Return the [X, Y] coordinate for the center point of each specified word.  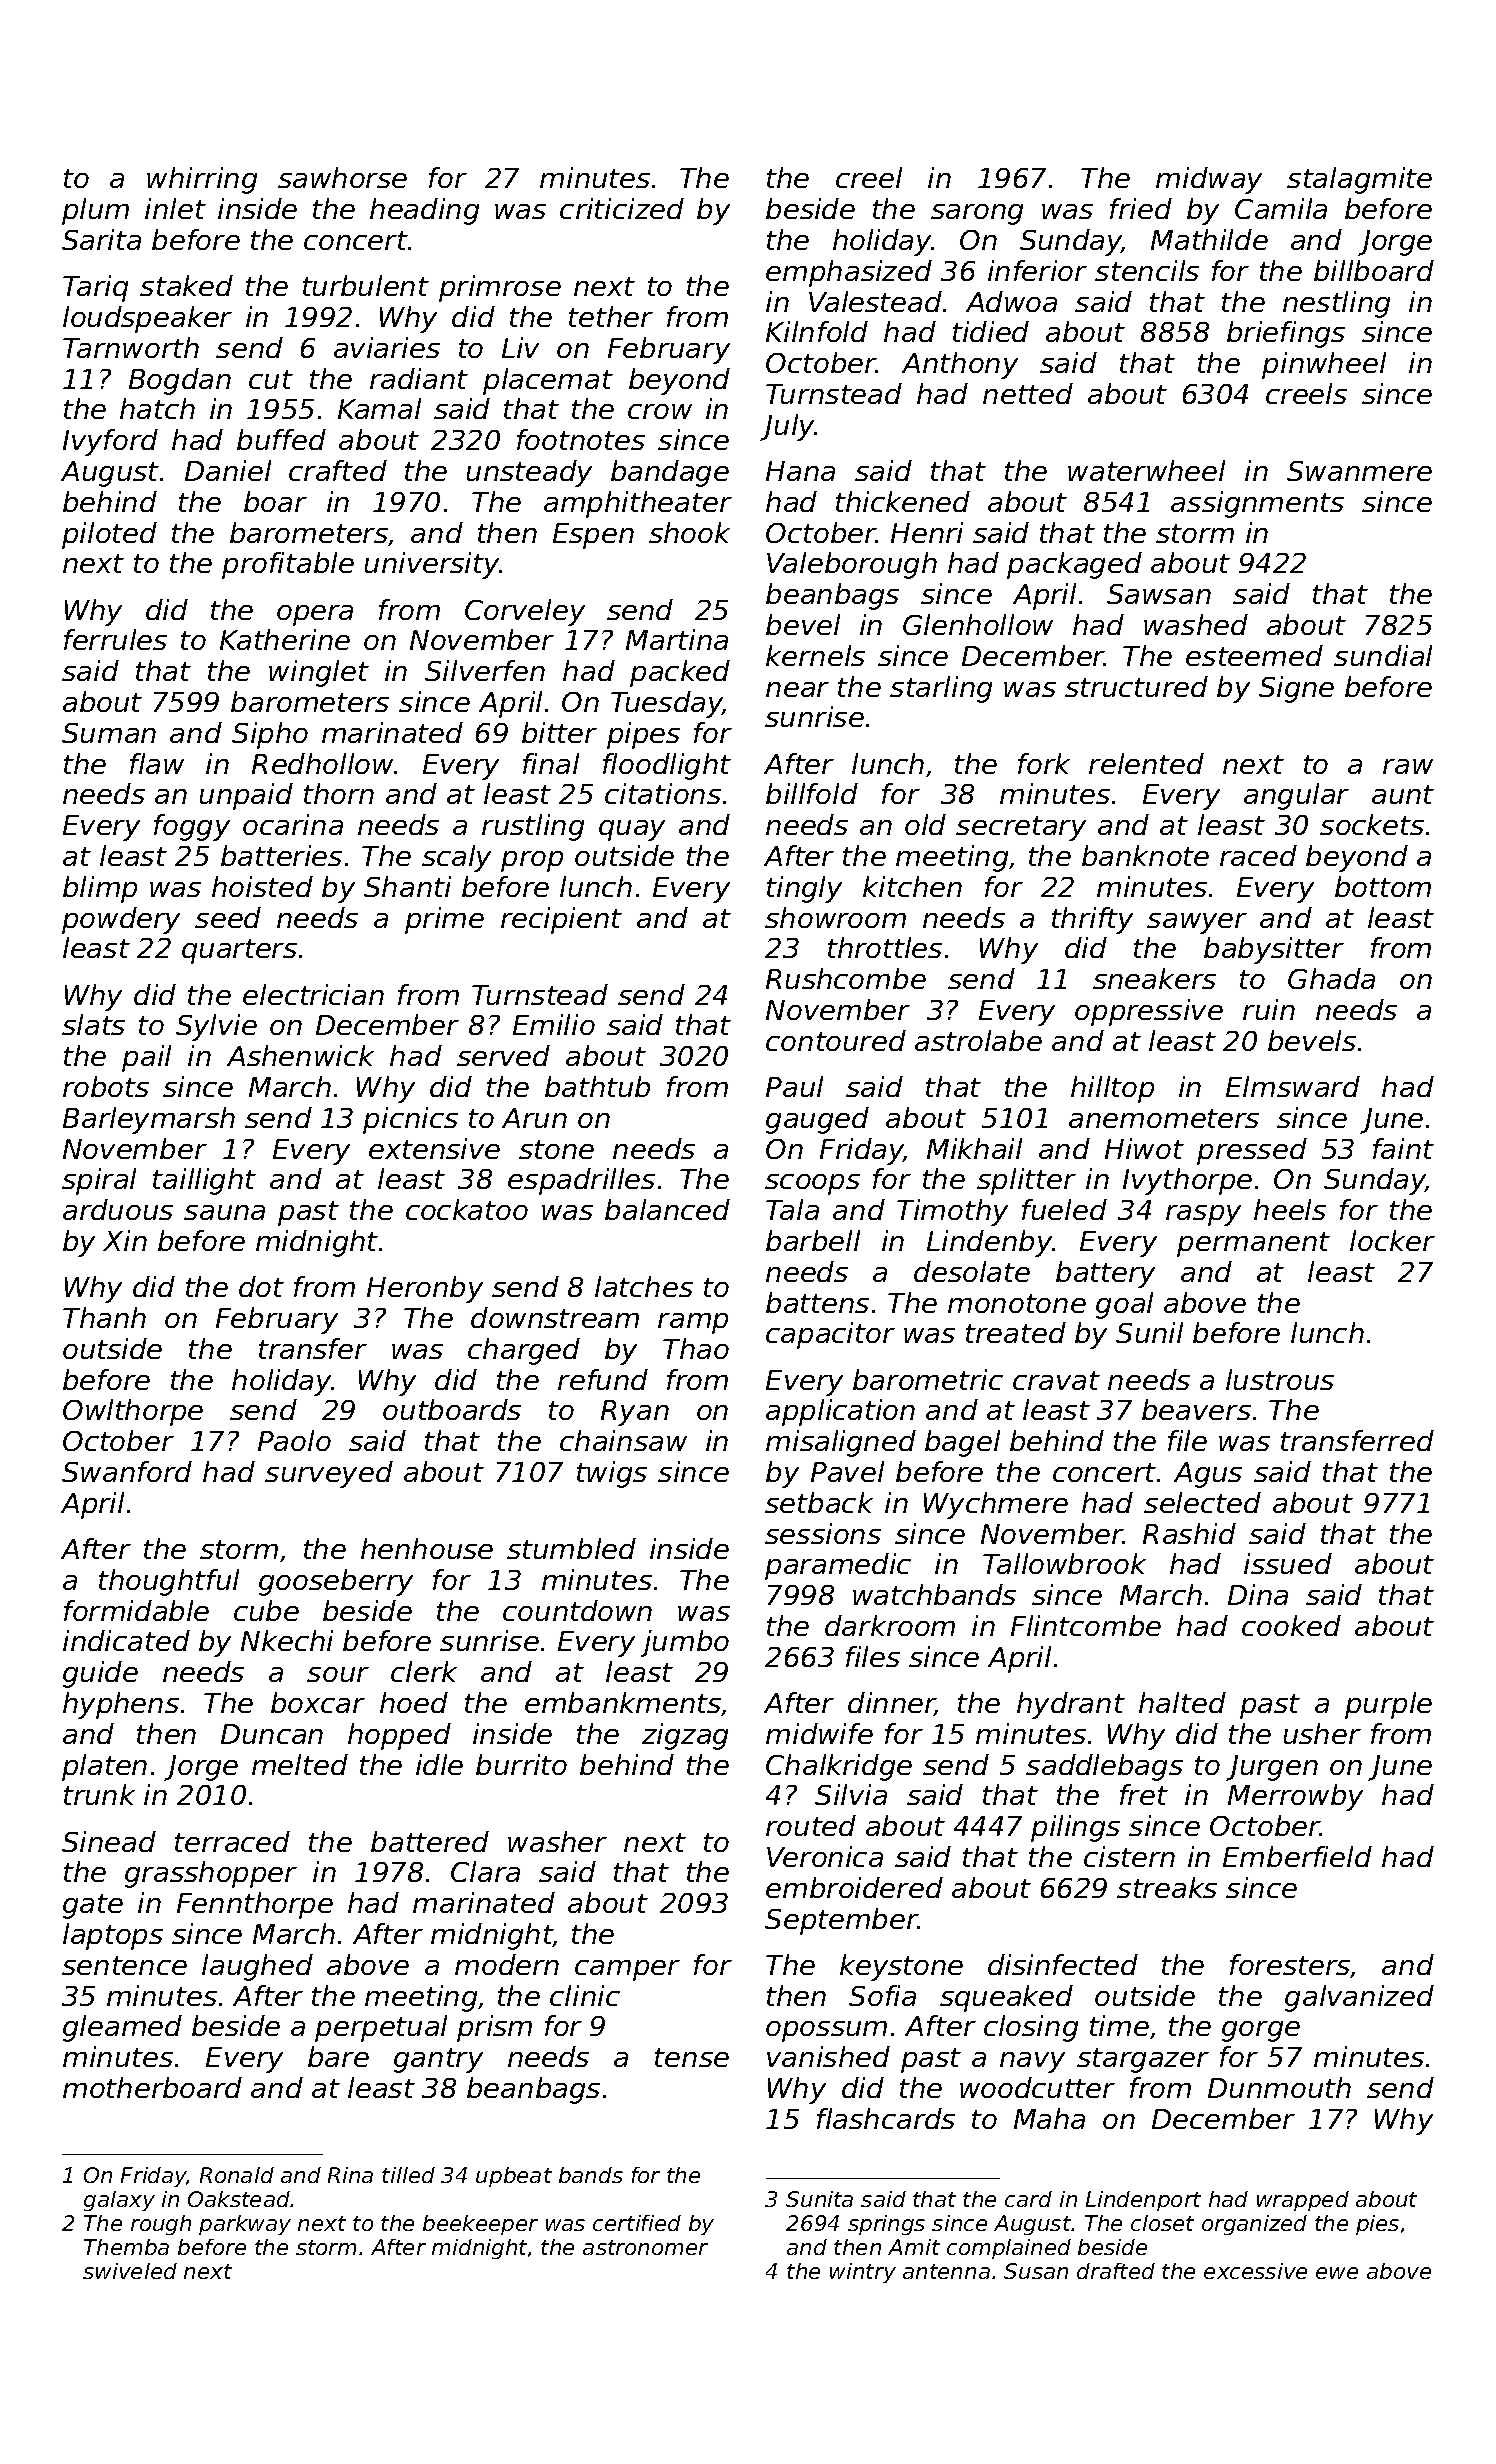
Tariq [95, 288]
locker [1392, 1240]
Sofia [882, 1995]
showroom [835, 917]
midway [1209, 180]
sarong [977, 214]
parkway [245, 2225]
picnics [410, 1120]
